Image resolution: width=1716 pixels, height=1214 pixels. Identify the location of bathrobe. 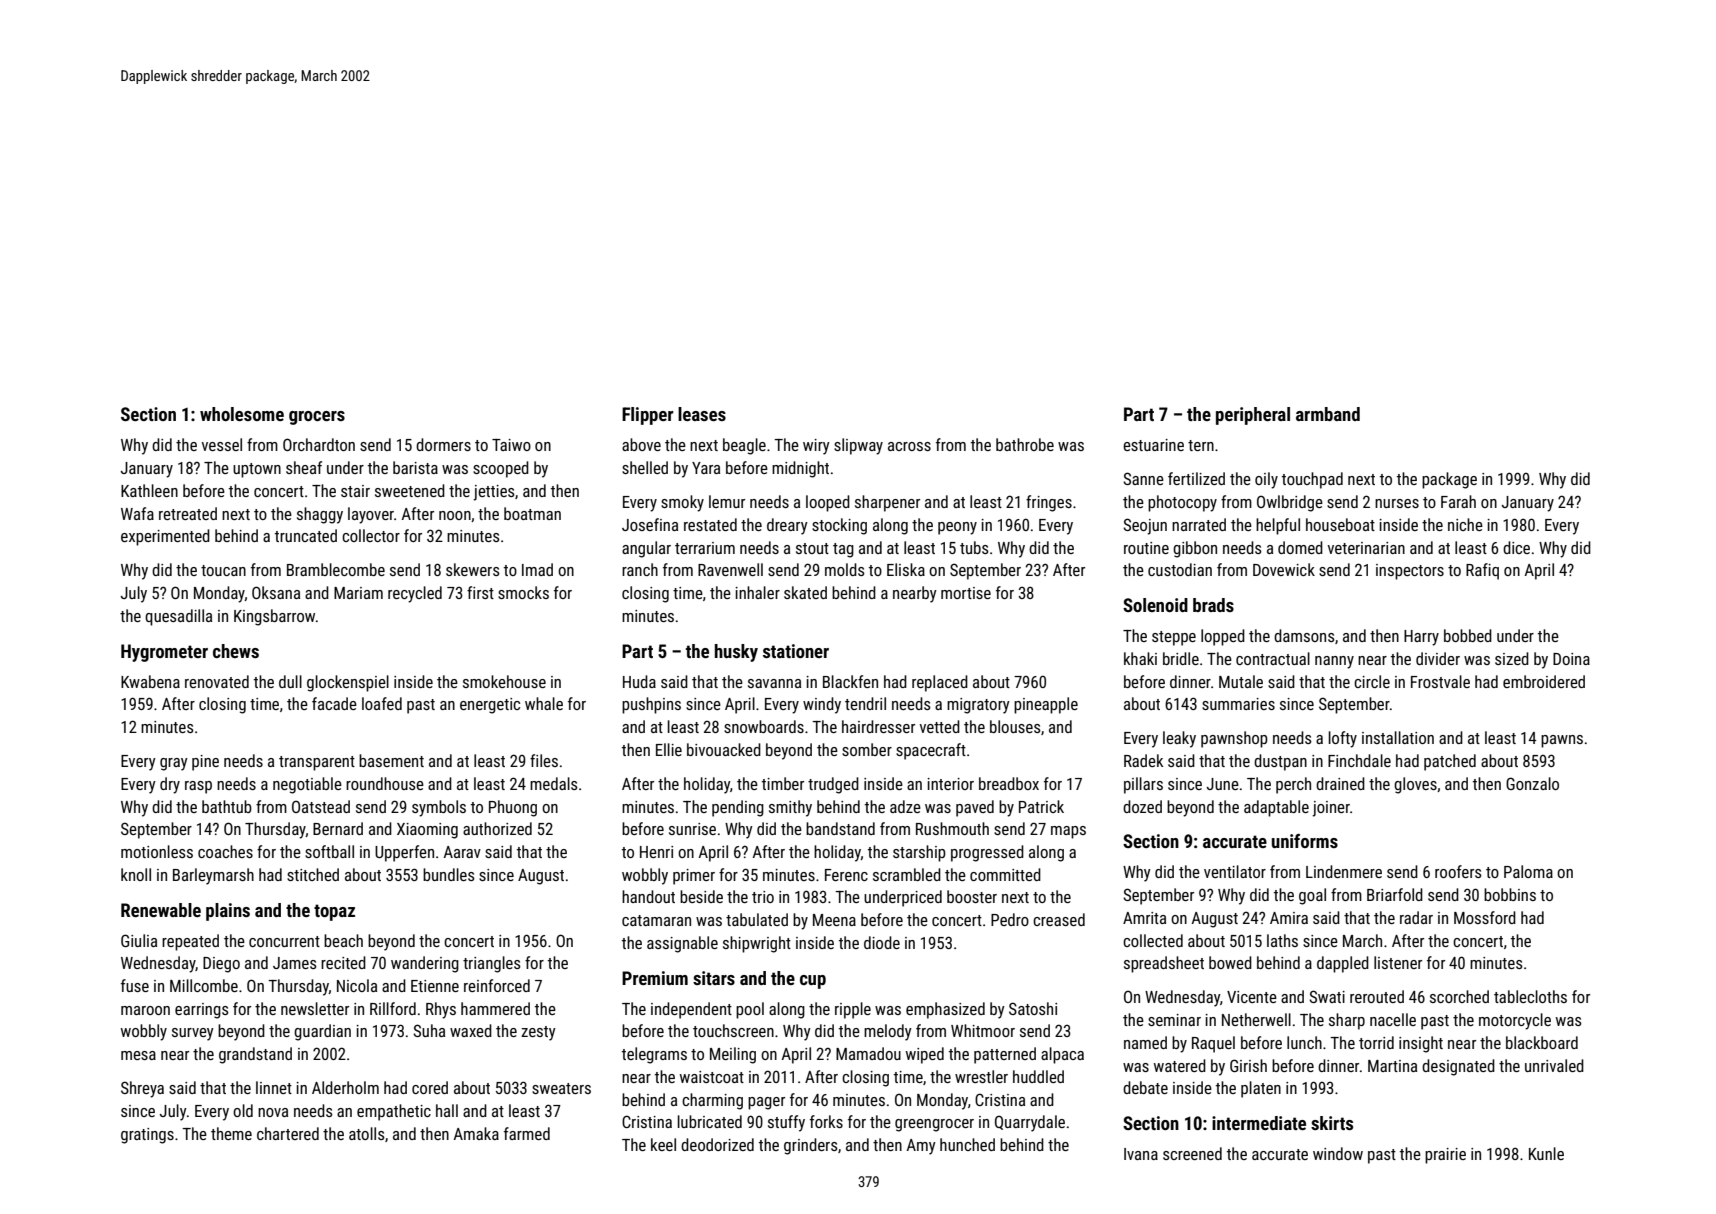
(1025, 444).
